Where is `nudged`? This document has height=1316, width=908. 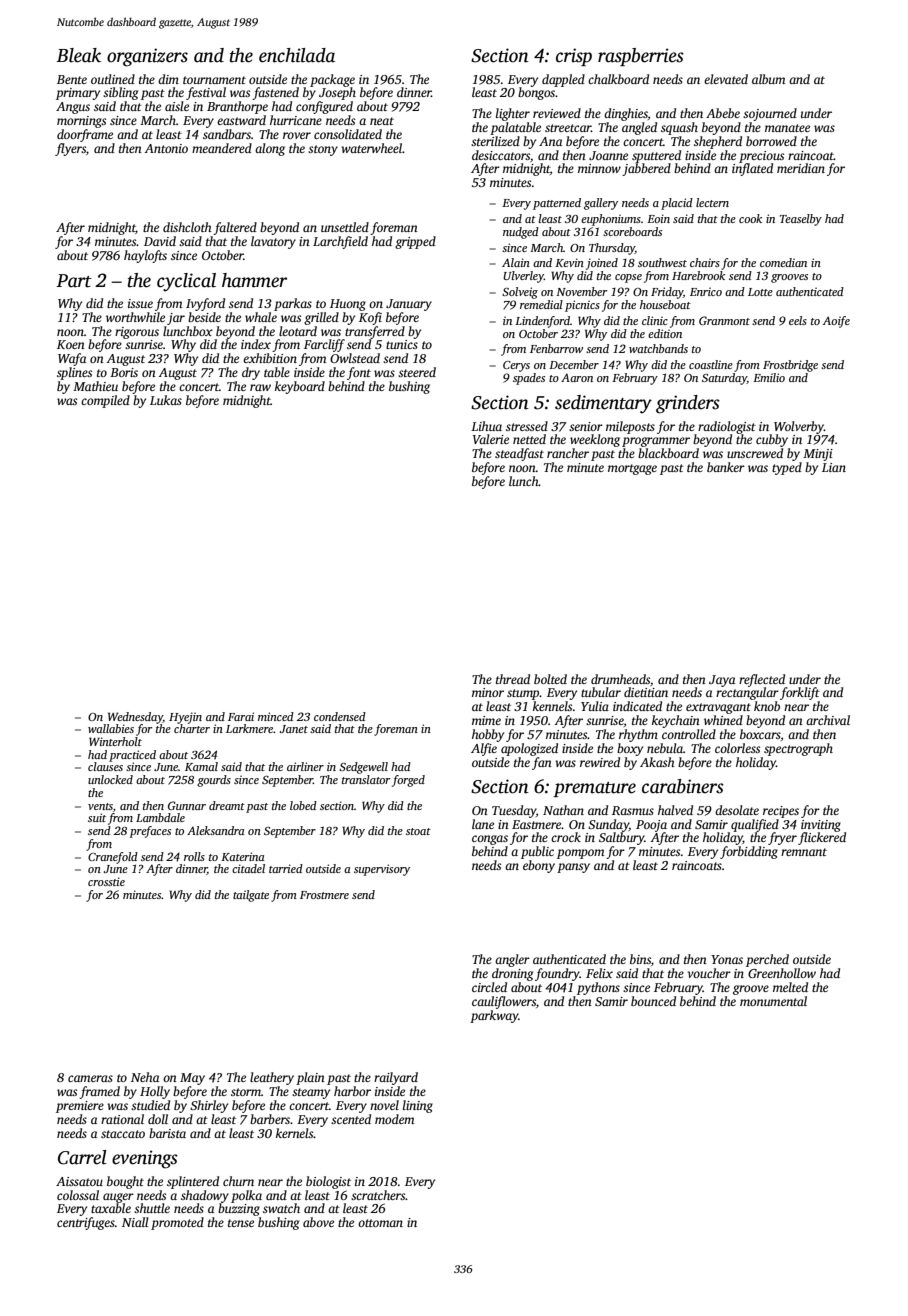 nudged is located at coordinates (521, 233).
